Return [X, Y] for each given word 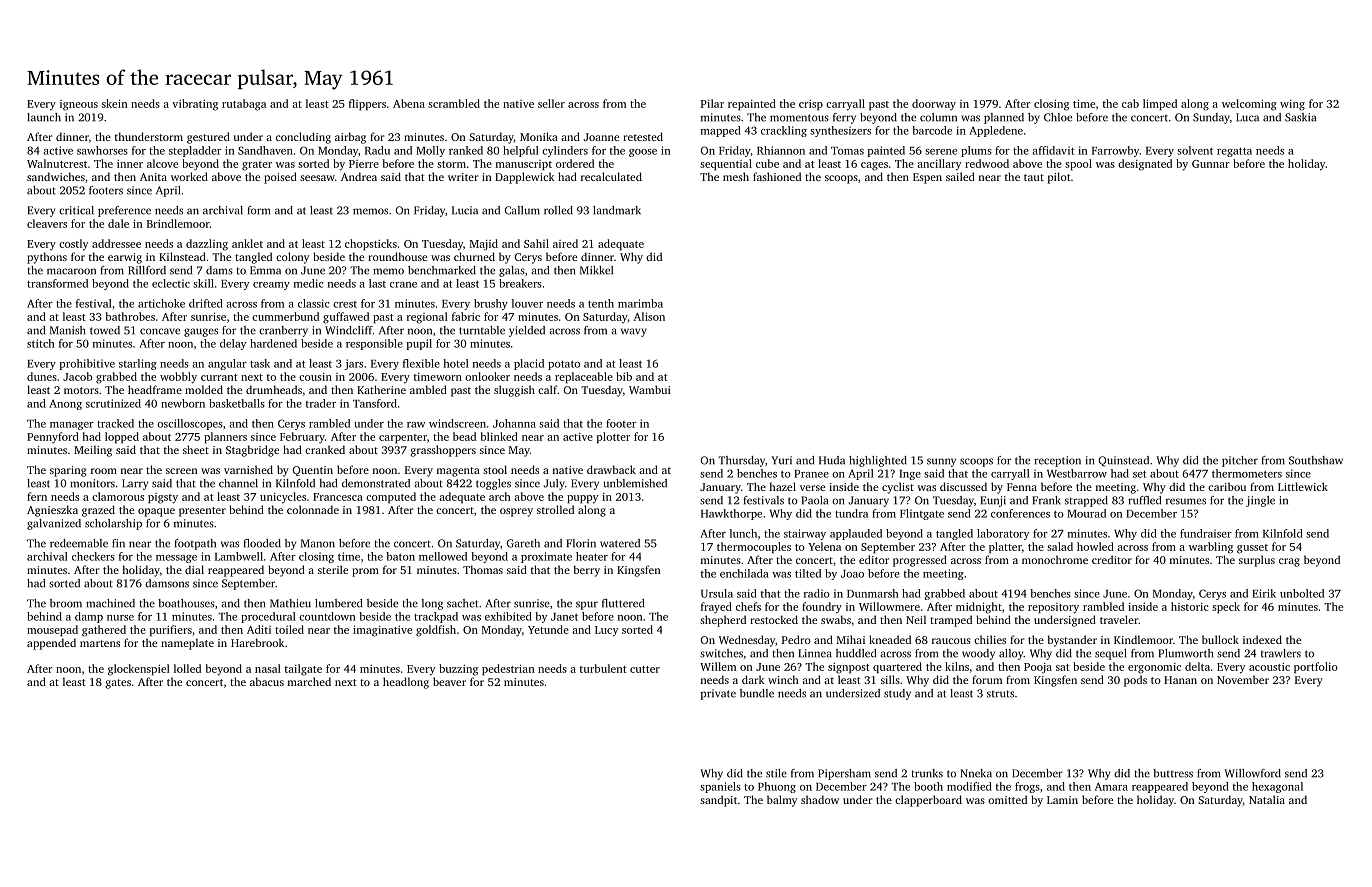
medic [308, 283]
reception [1057, 461]
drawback [611, 469]
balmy [782, 801]
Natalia [1267, 799]
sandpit [718, 801]
